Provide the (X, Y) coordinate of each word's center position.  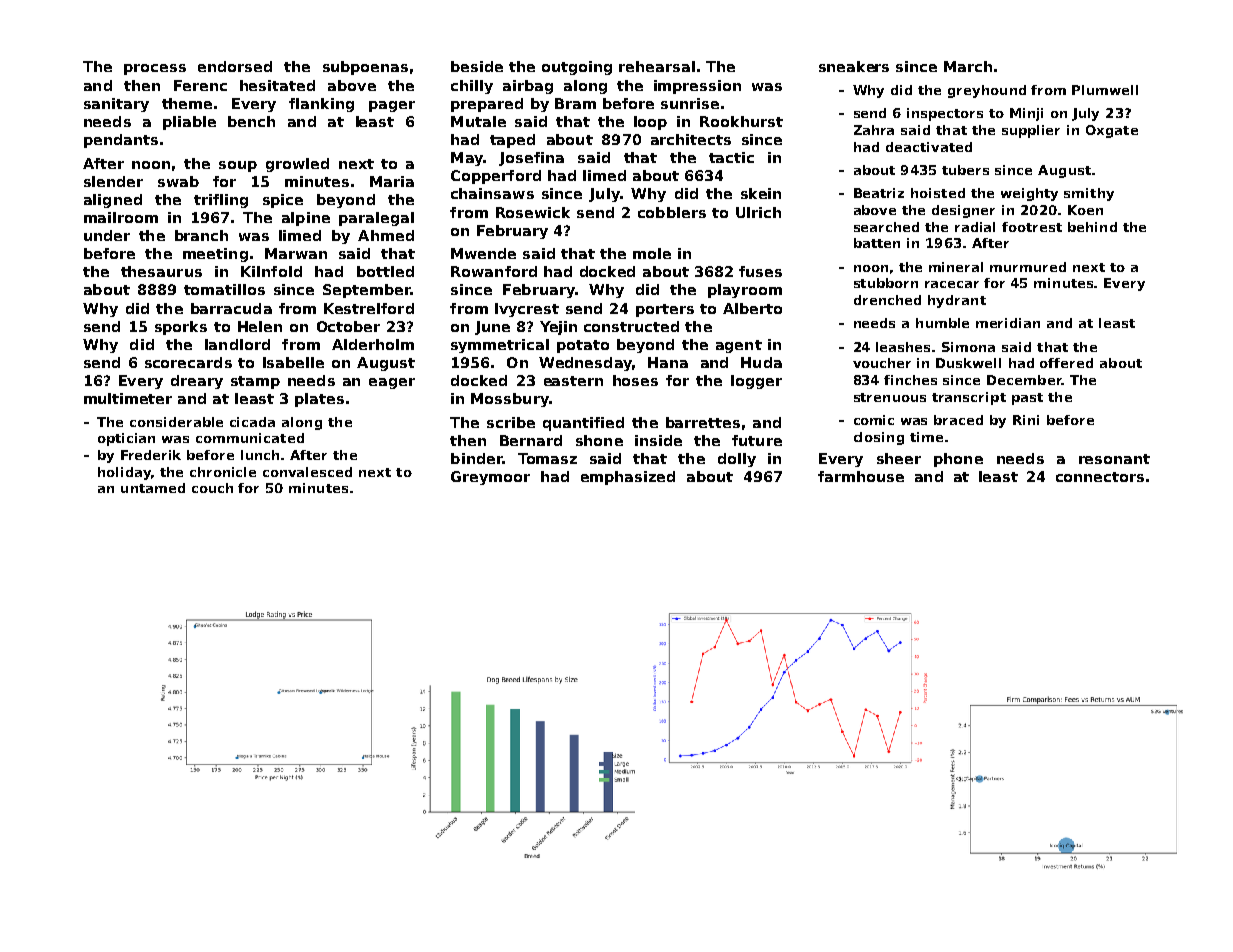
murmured (1028, 267)
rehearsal (657, 66)
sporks (181, 328)
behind (1092, 227)
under (107, 235)
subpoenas (365, 68)
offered (1066, 363)
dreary (197, 382)
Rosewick (533, 212)
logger (756, 382)
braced (958, 420)
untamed (153, 488)
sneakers (854, 66)
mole (652, 253)
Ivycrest (527, 310)
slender (113, 181)
